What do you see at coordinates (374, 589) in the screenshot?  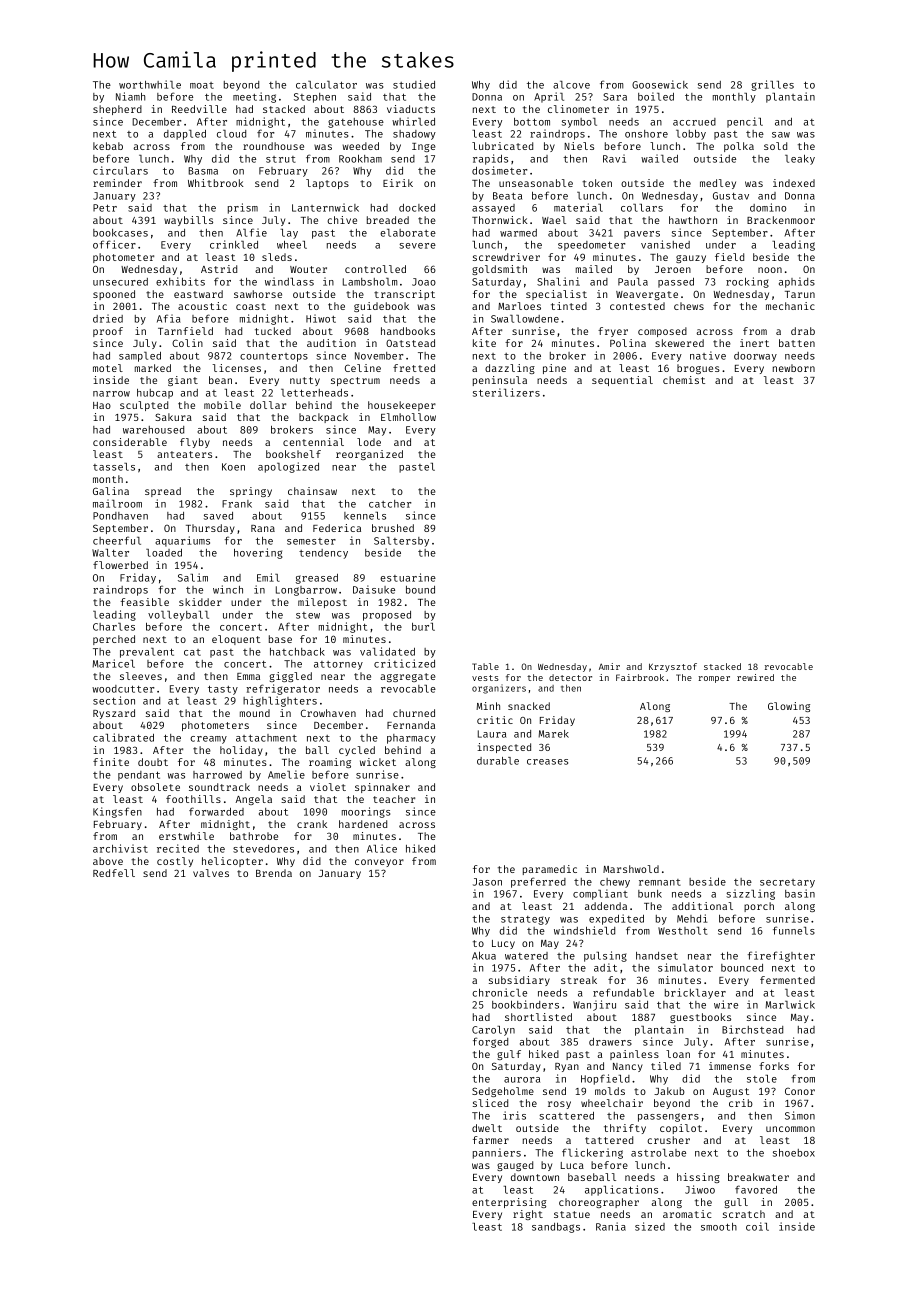 I see `Daisuke` at bounding box center [374, 589].
